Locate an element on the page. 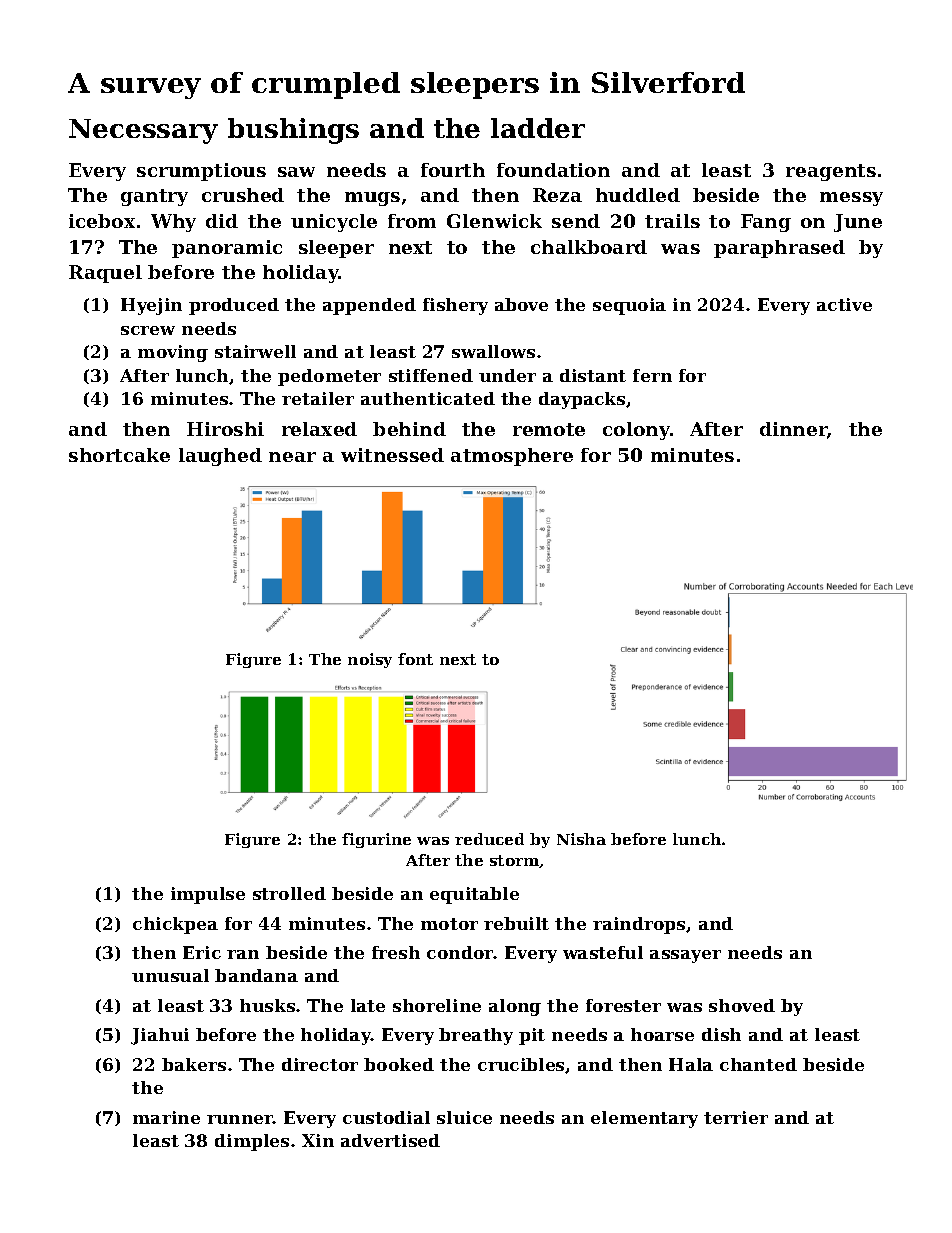 The image size is (952, 1233). shortcake is located at coordinates (119, 455).
